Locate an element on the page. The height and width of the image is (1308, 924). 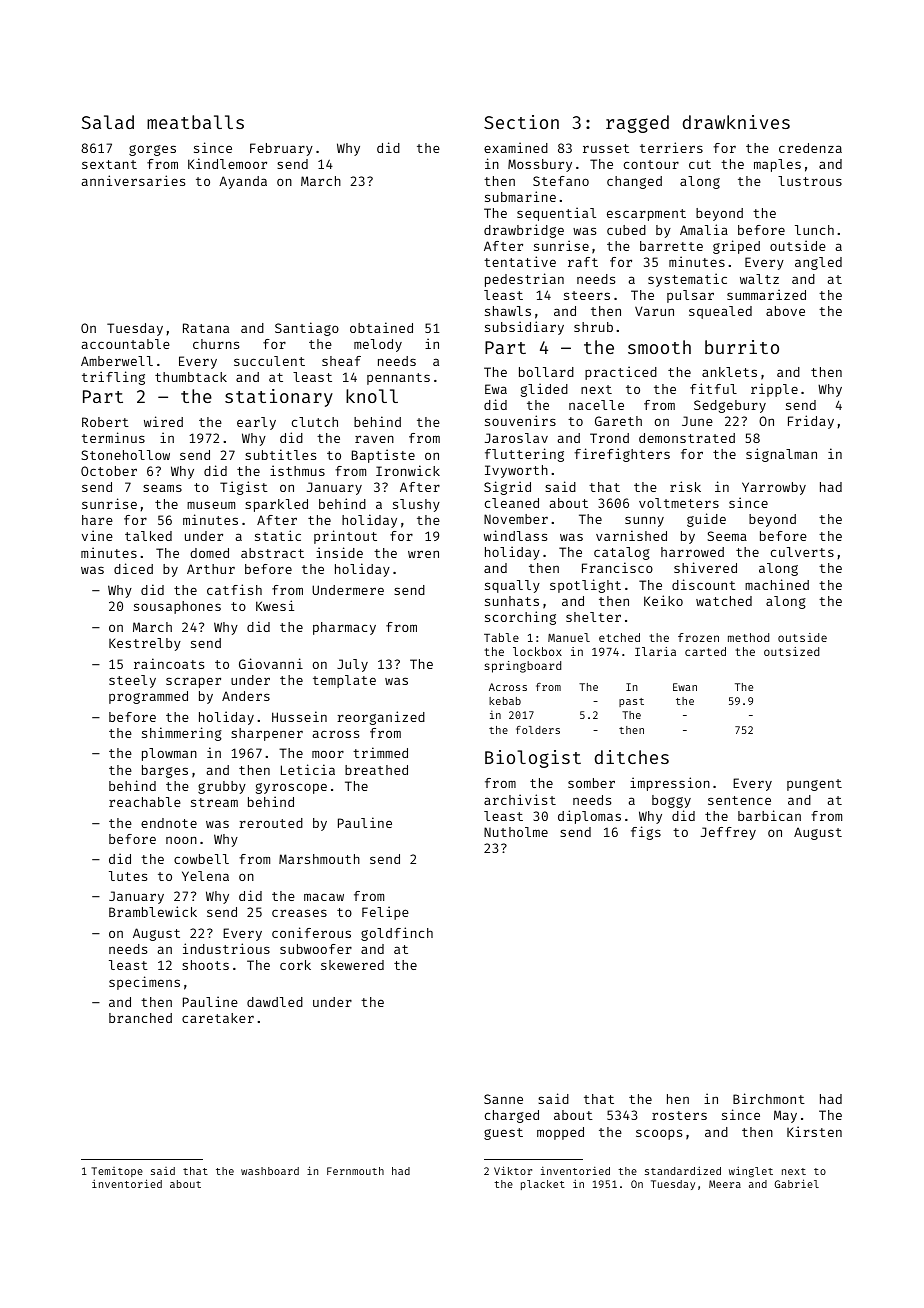
drawknives is located at coordinates (736, 122).
